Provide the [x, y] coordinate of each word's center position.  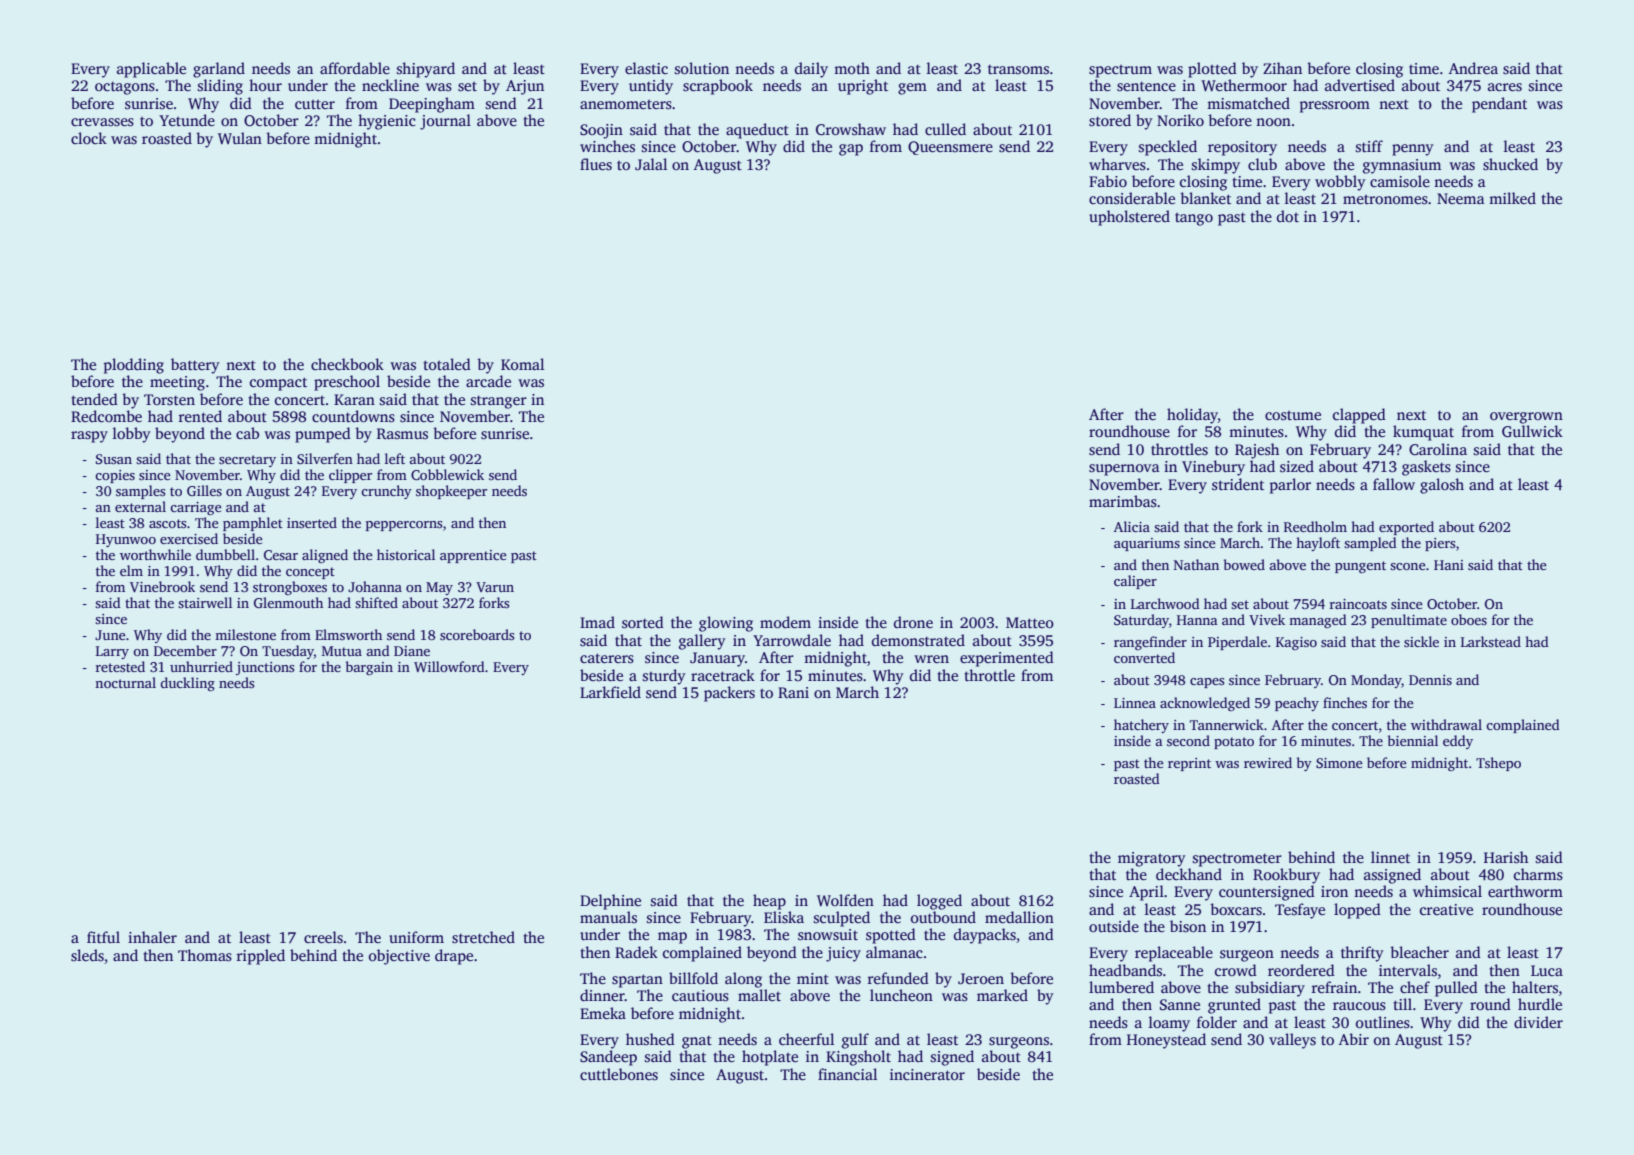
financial [847, 1074]
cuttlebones [619, 1074]
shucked [1510, 164]
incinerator [927, 1074]
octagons [125, 88]
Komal [522, 364]
